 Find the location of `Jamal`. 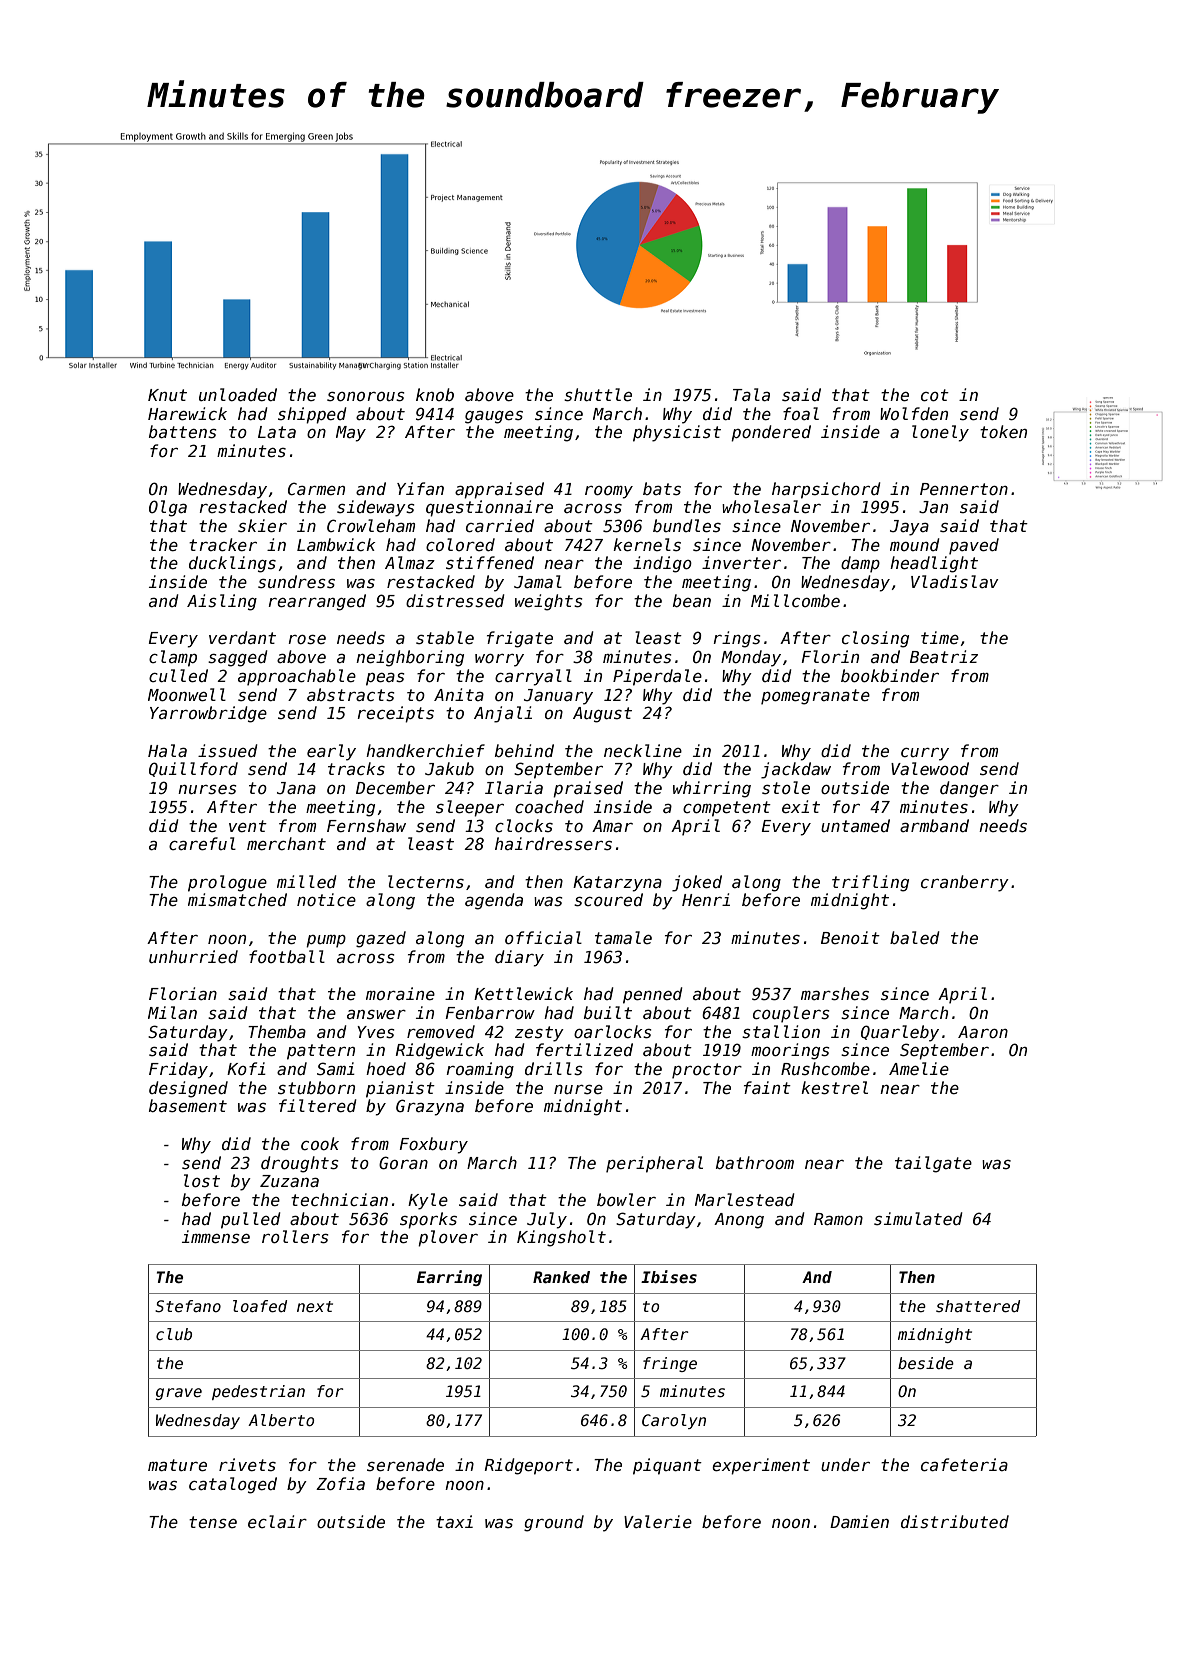

Jamal is located at coordinates (538, 582).
